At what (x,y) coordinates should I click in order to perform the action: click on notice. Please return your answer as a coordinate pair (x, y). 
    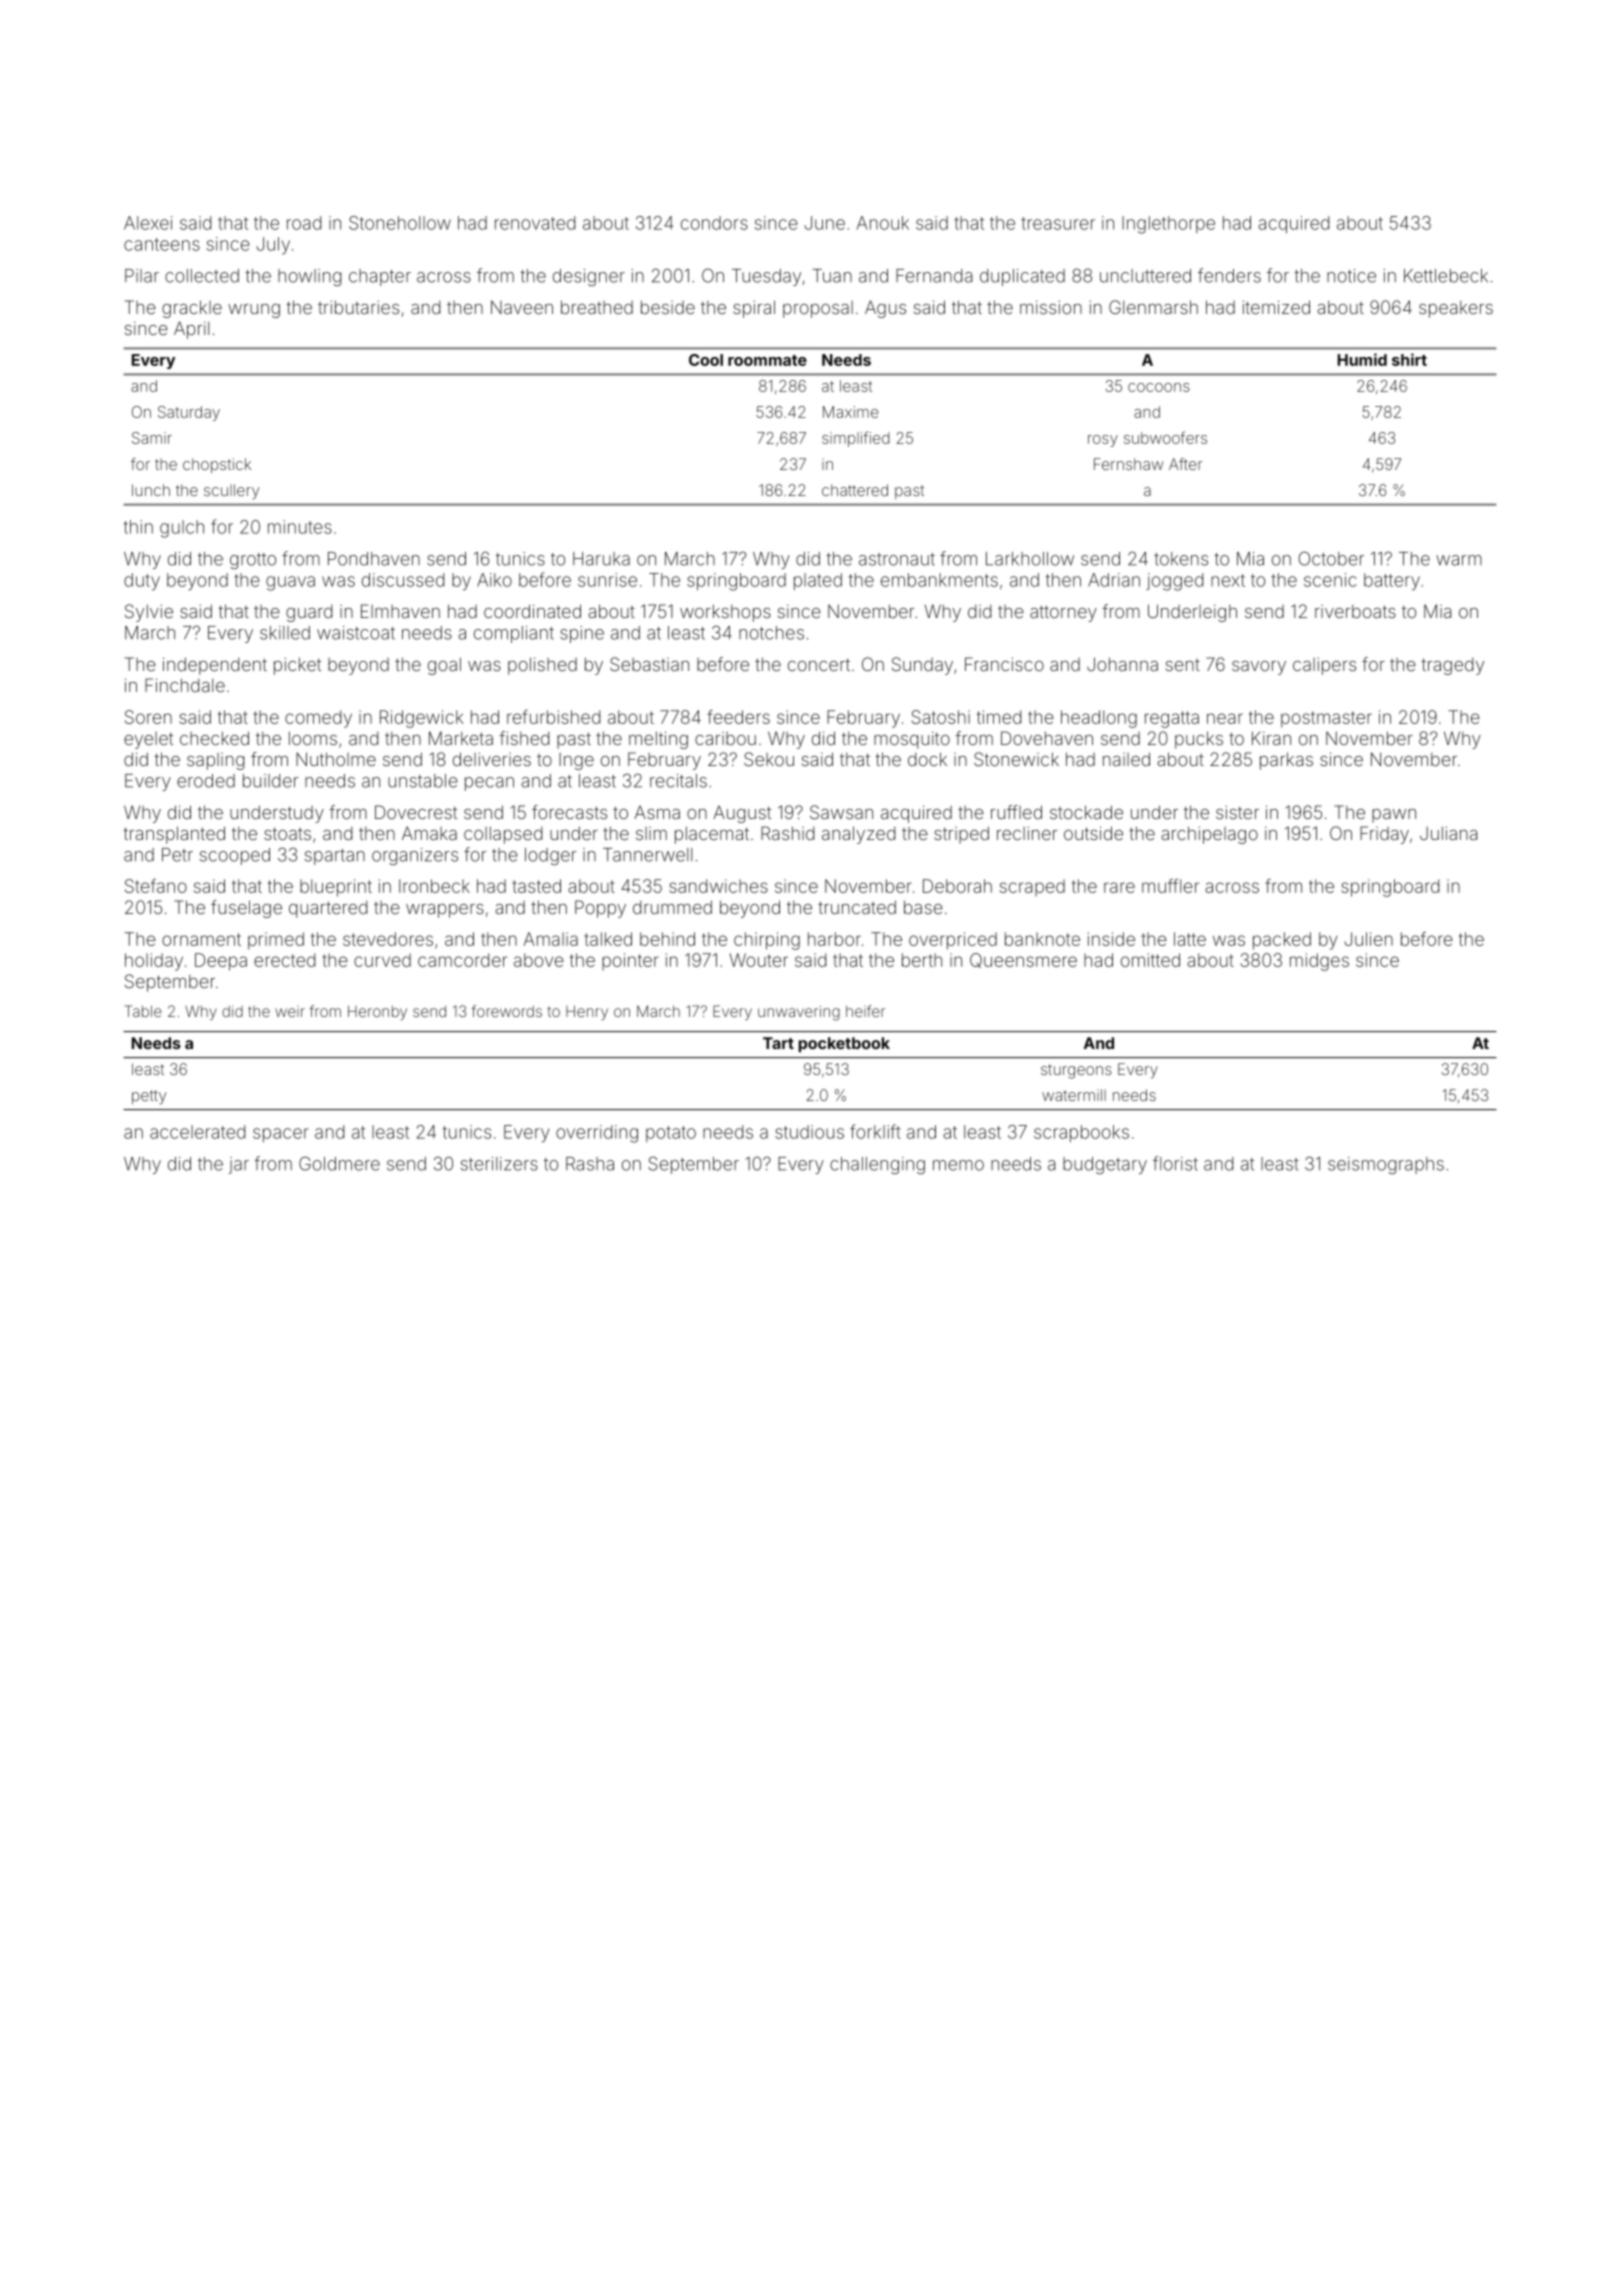
    Looking at the image, I should click on (1351, 276).
